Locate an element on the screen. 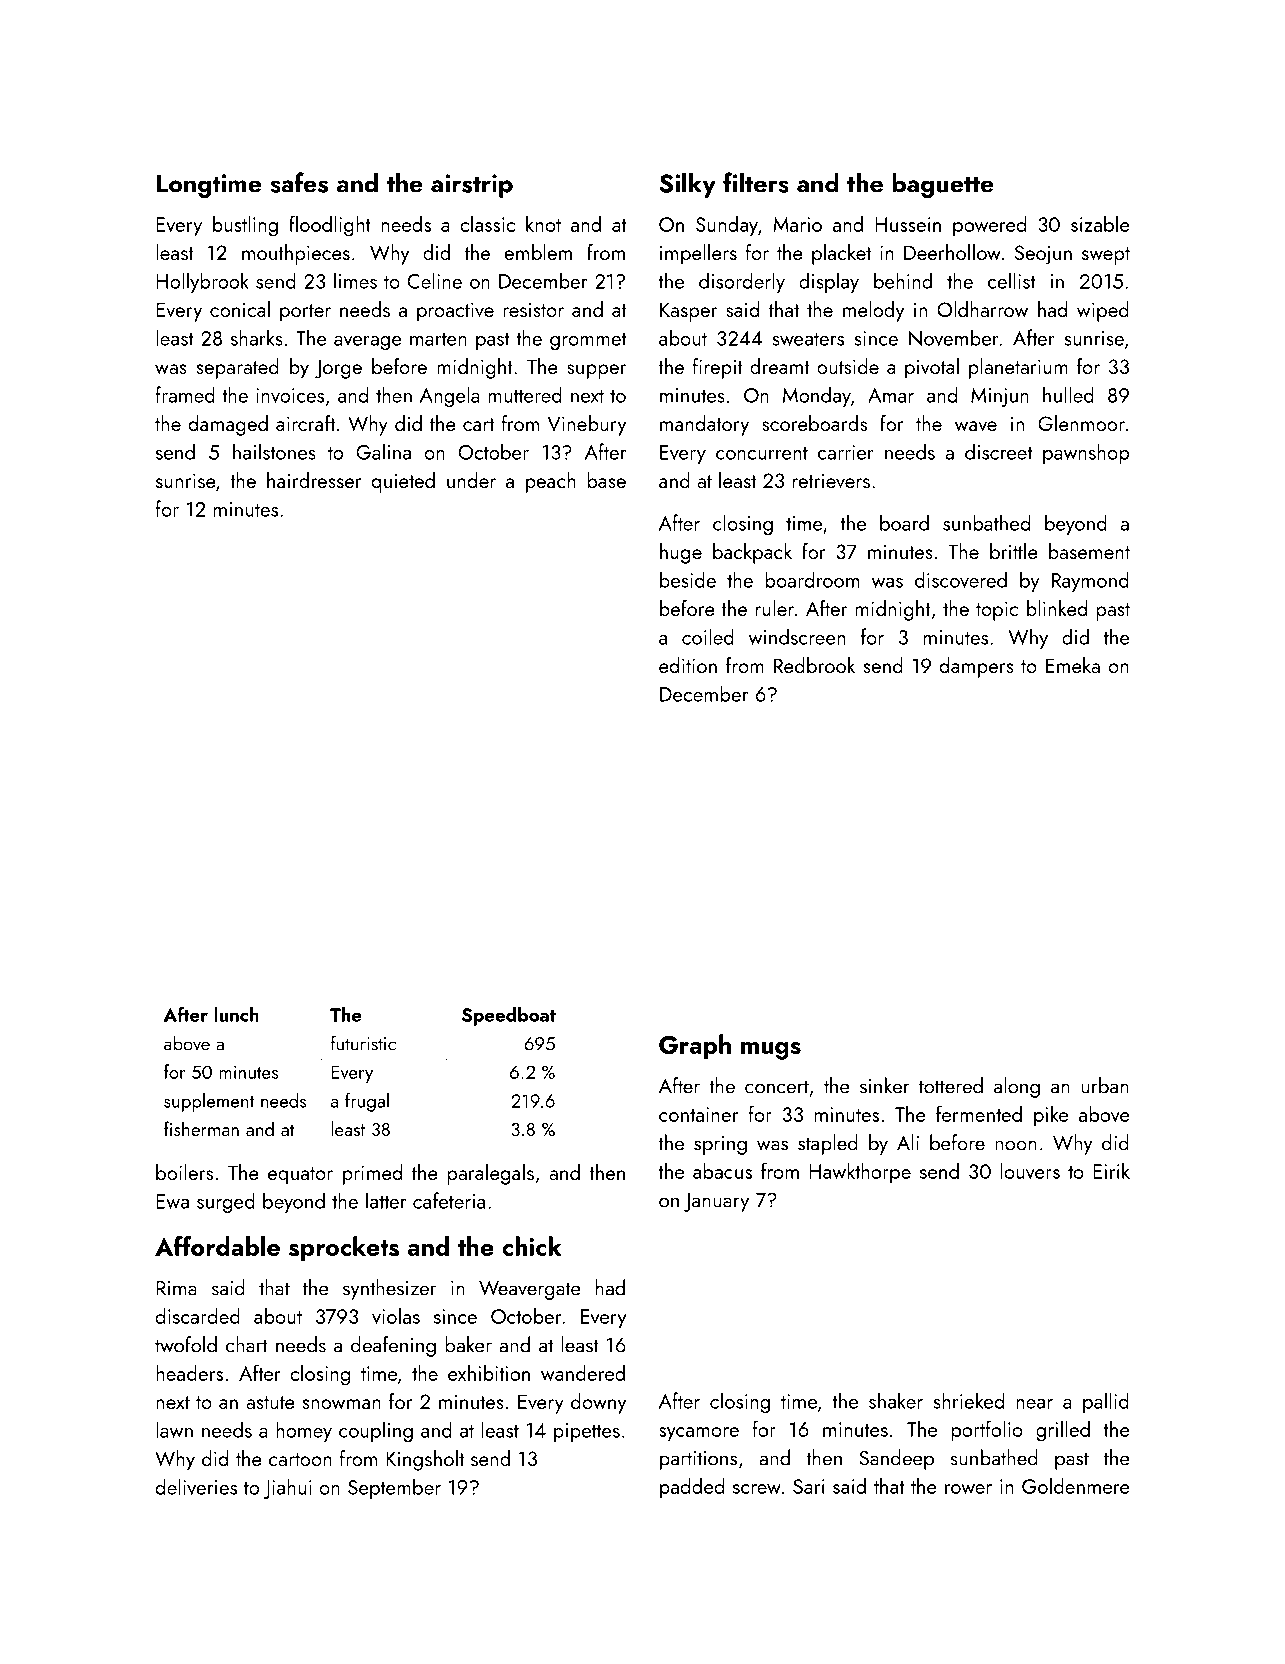 This screenshot has height=1664, width=1285. lunch is located at coordinates (236, 1014).
